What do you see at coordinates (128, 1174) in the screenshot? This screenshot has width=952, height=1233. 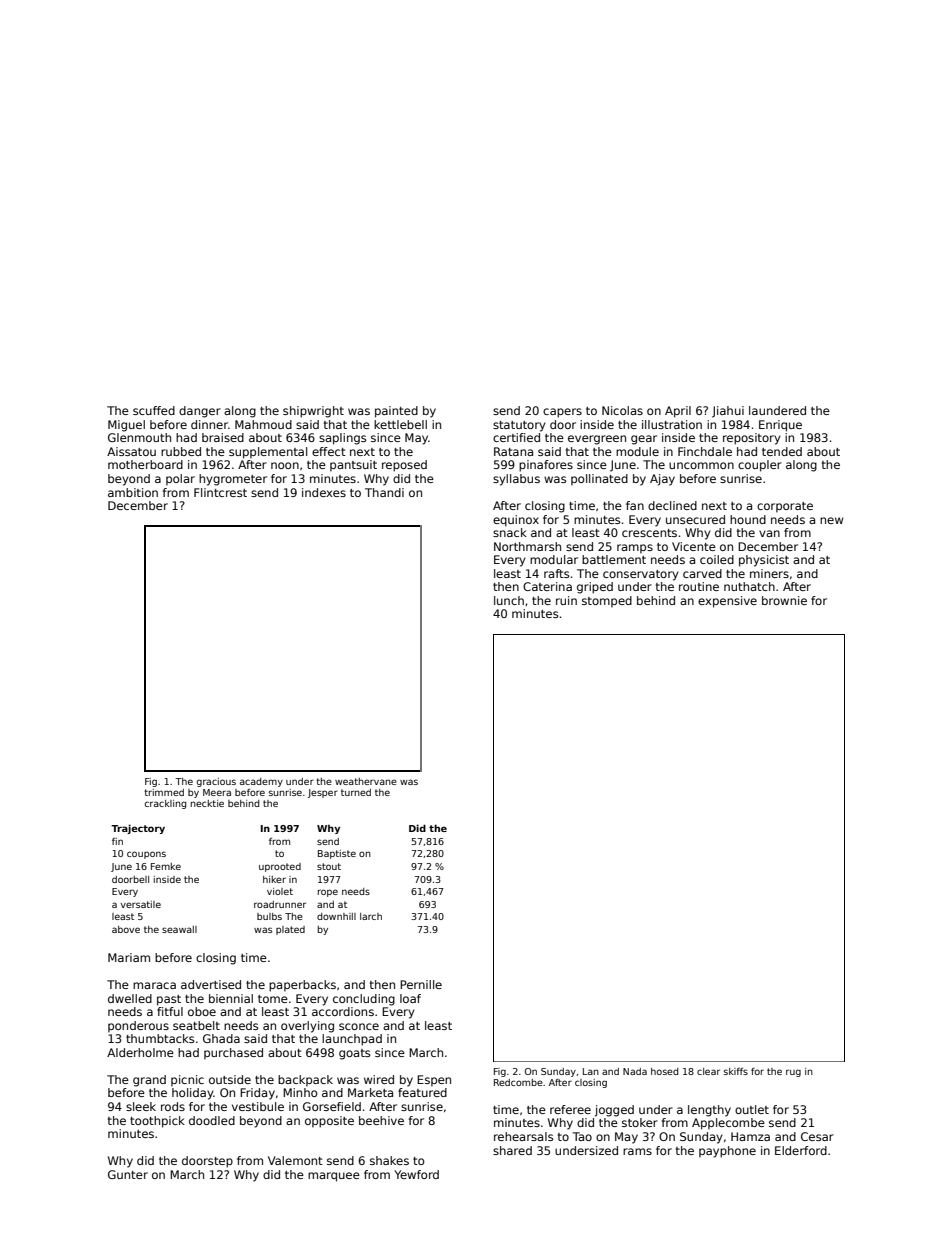 I see `Gunter` at bounding box center [128, 1174].
